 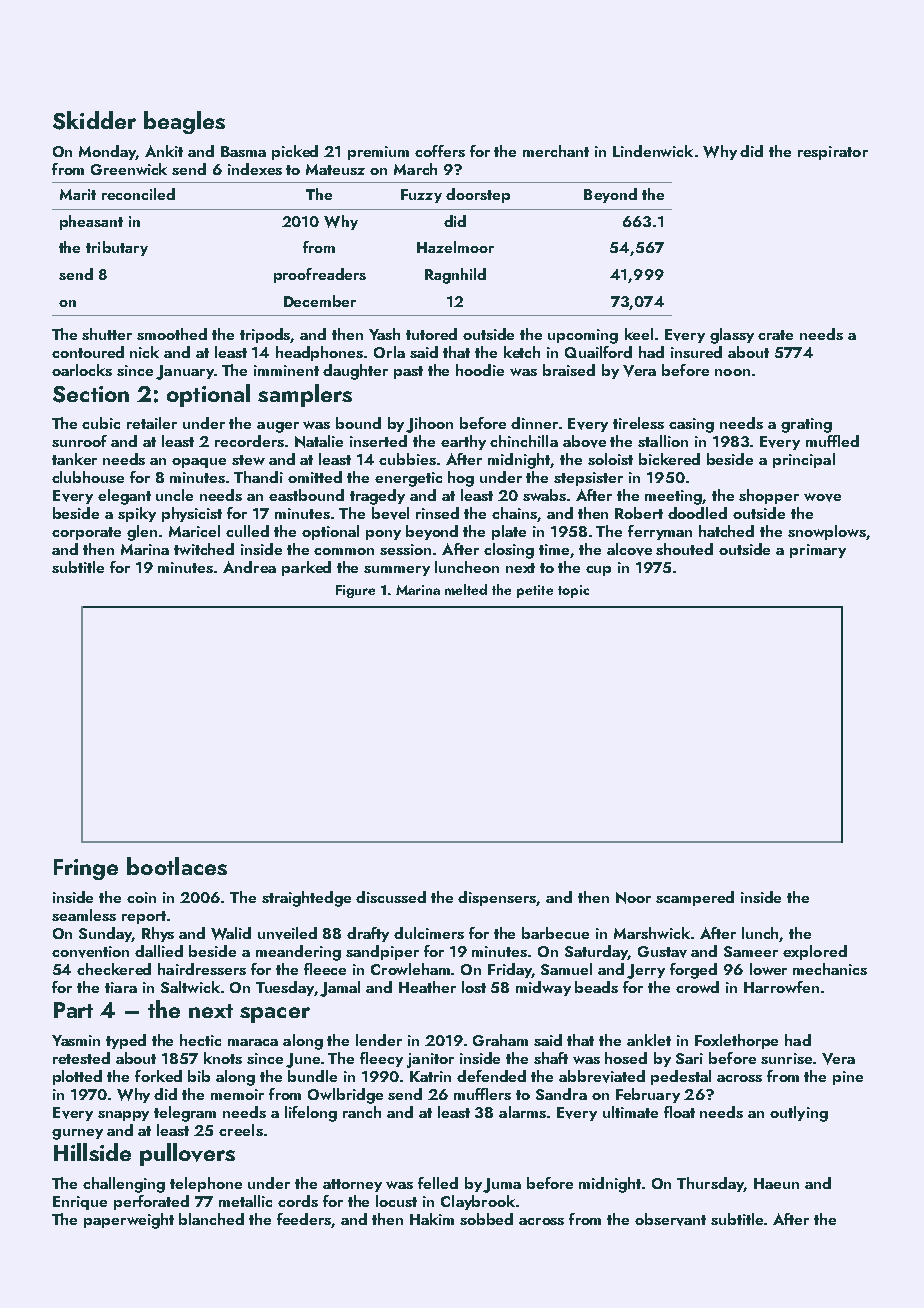 What do you see at coordinates (775, 335) in the page?
I see `crate` at bounding box center [775, 335].
